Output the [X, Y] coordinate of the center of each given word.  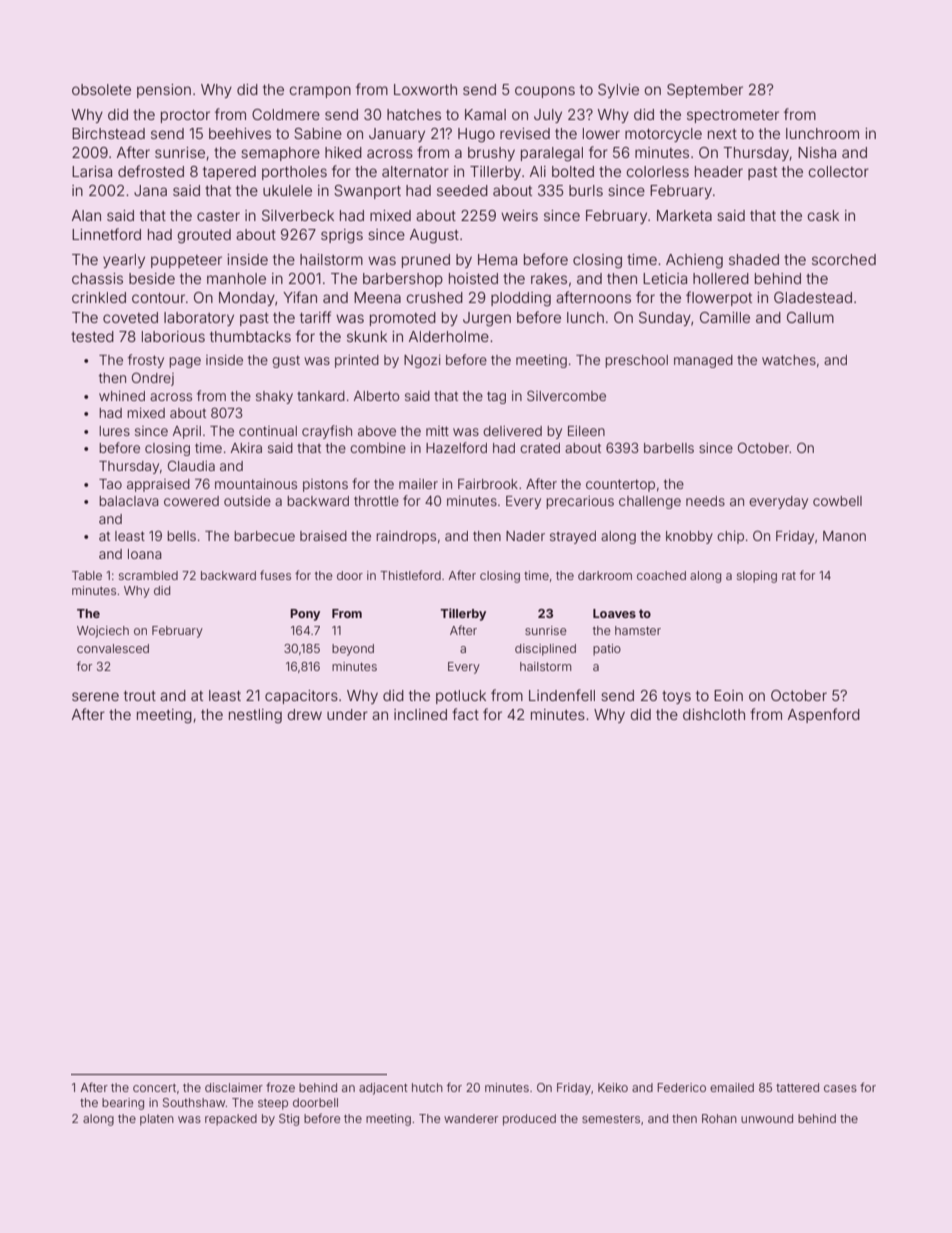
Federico [681, 1087]
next [722, 134]
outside [247, 501]
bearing [123, 1104]
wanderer [471, 1118]
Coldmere [286, 114]
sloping [757, 577]
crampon [320, 92]
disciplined [545, 650]
